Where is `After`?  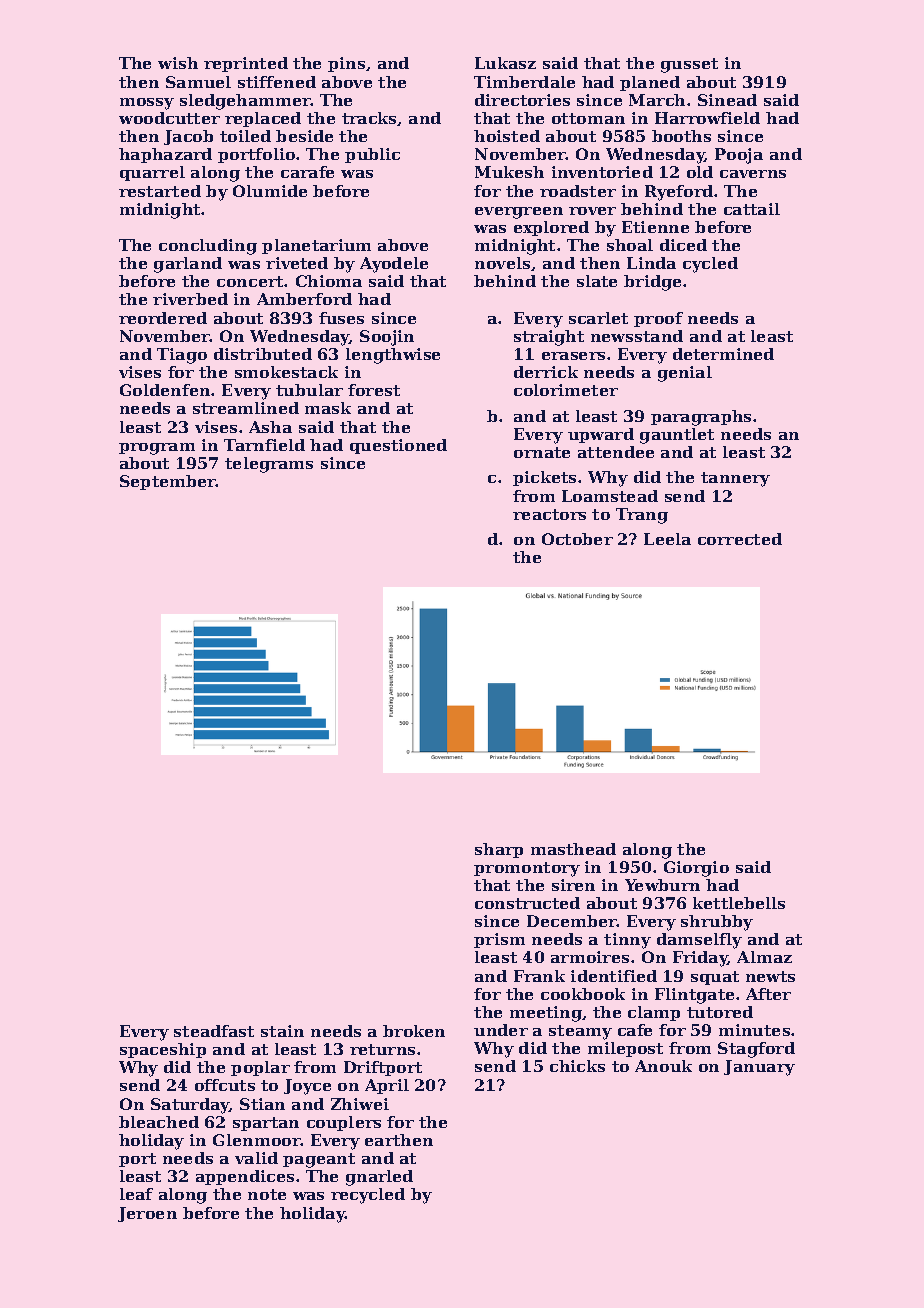 After is located at coordinates (768, 994).
